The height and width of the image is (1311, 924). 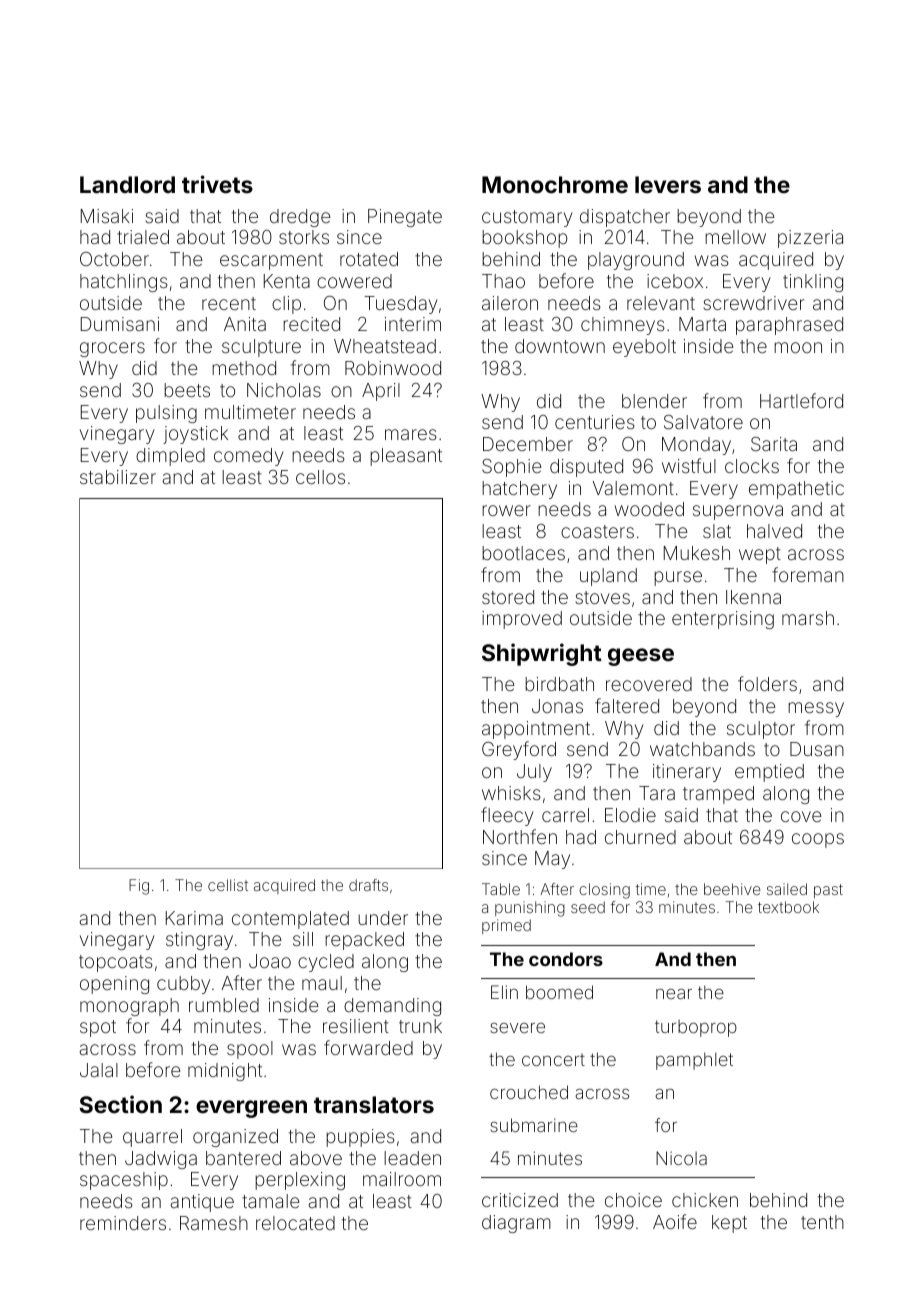 I want to click on crouched, so click(x=529, y=1092).
